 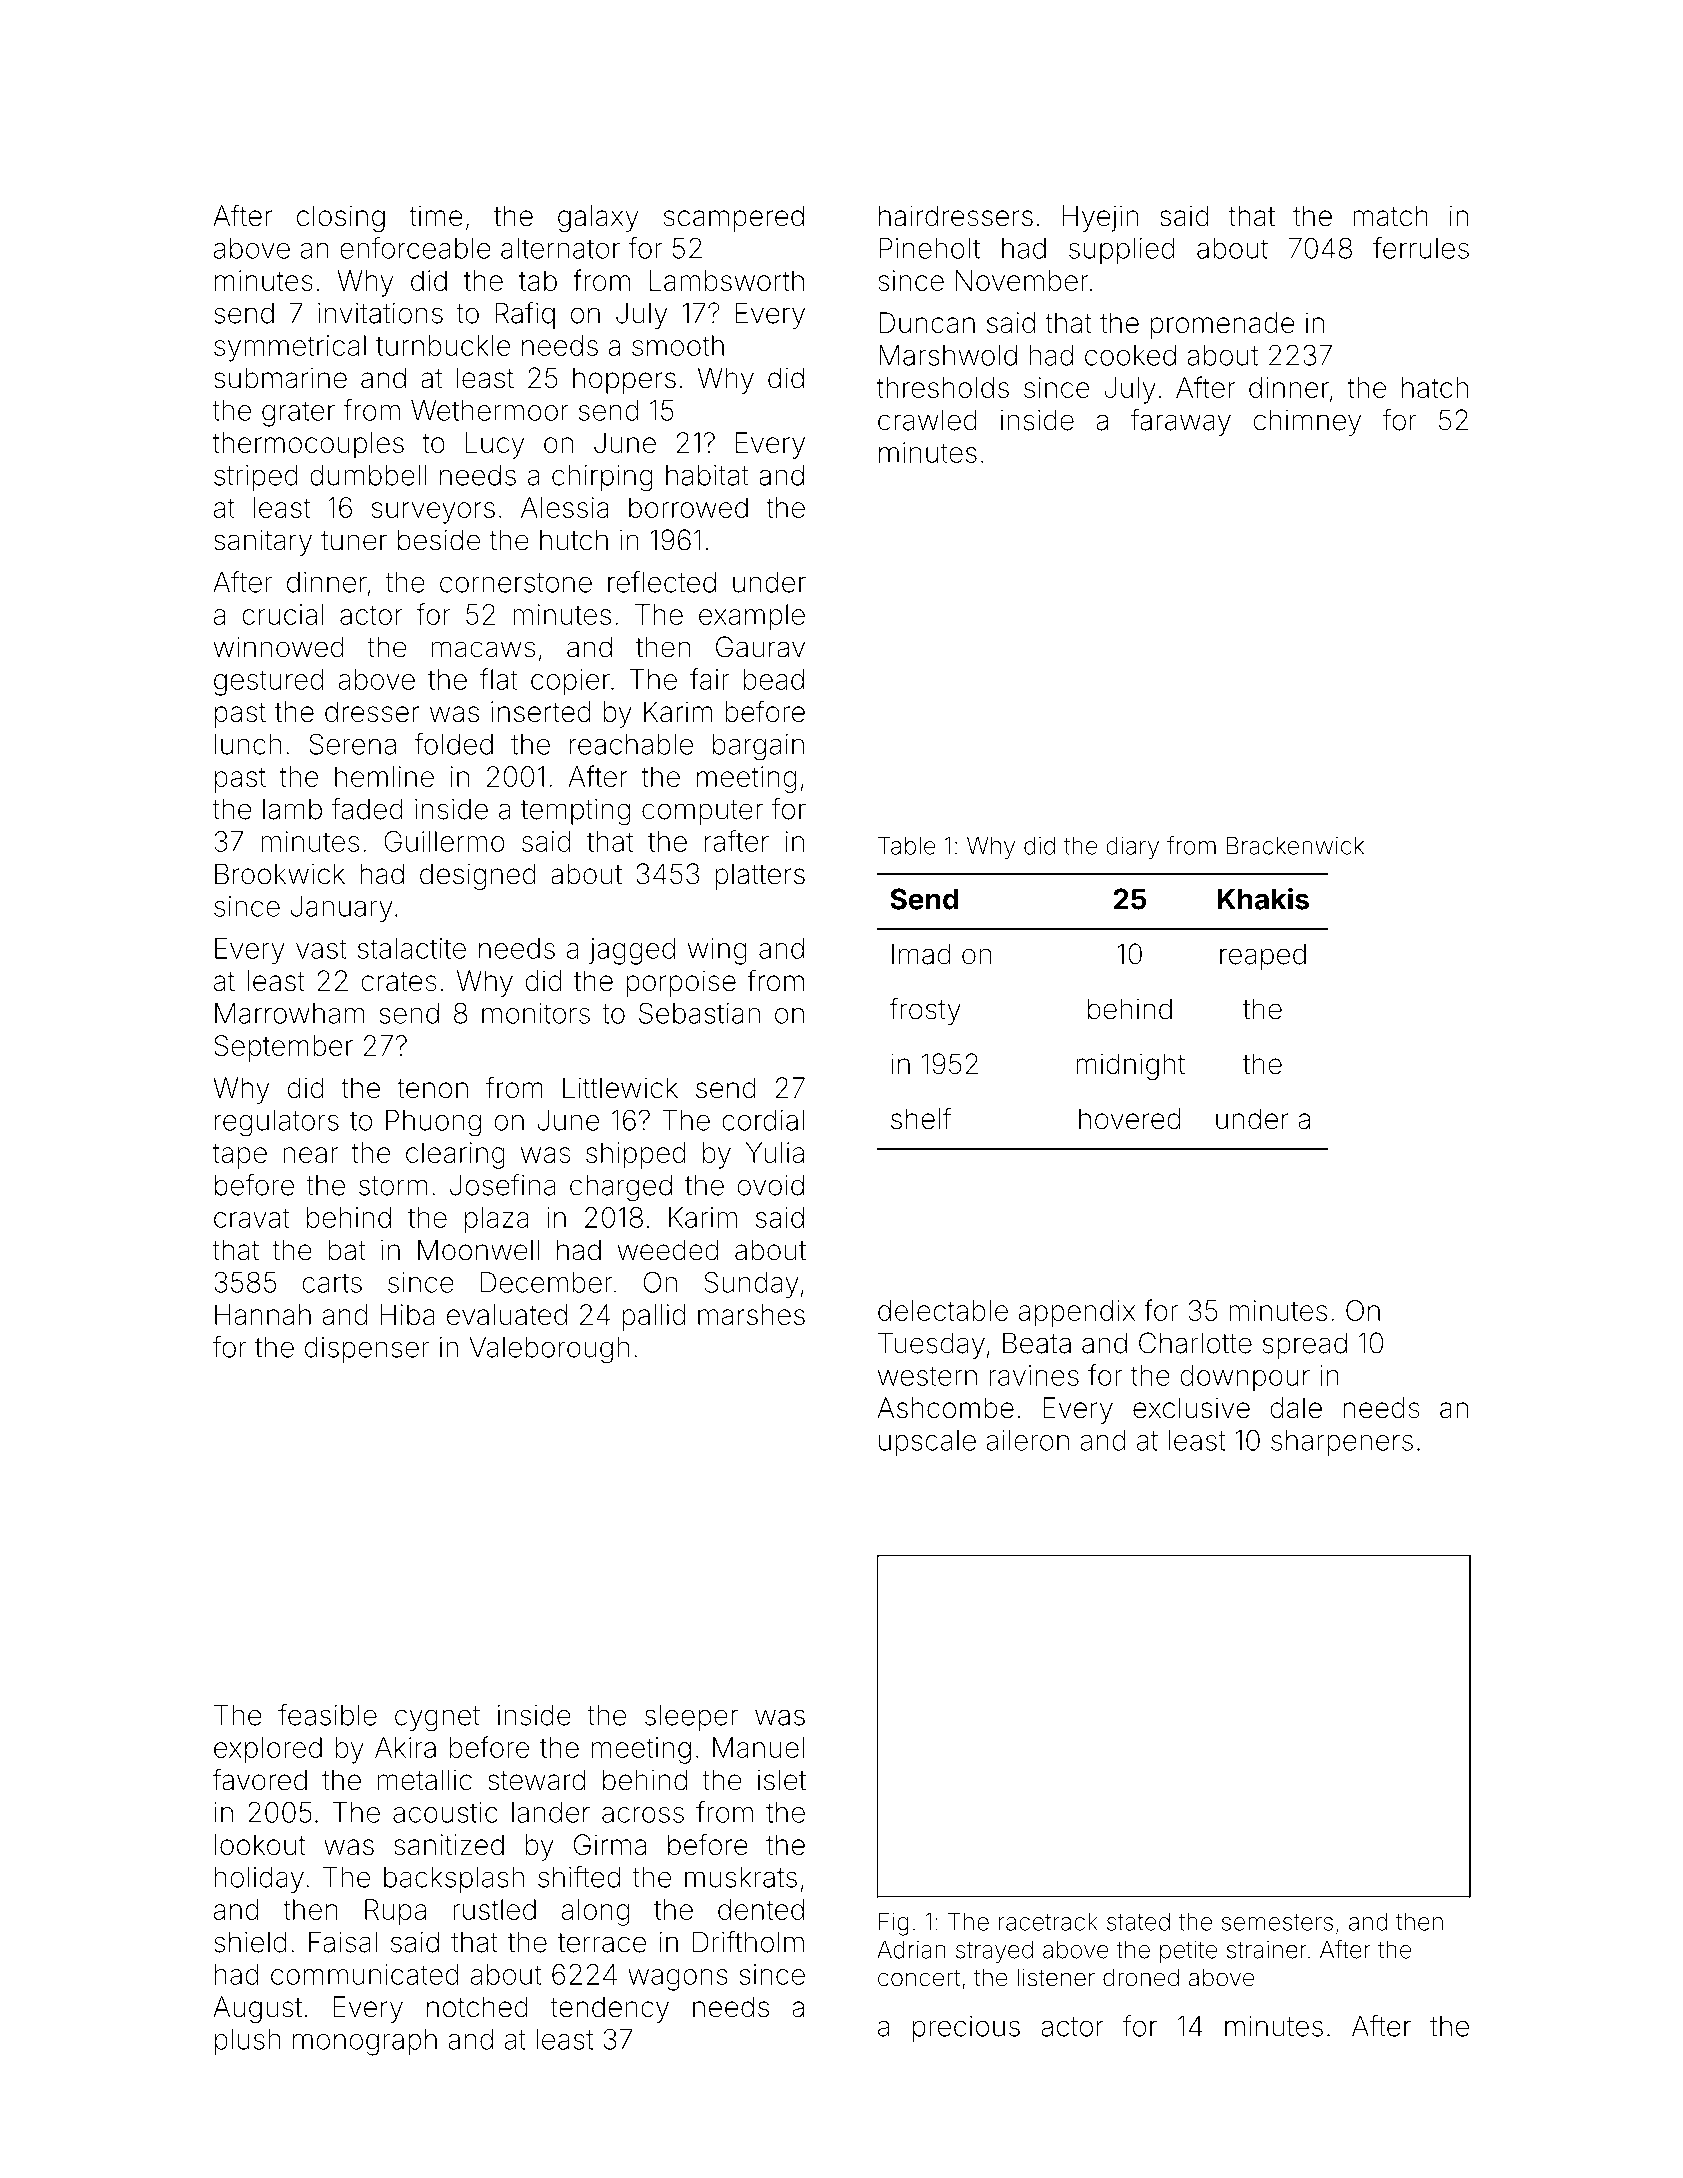 What do you see at coordinates (699, 1013) in the screenshot?
I see `Sebastian` at bounding box center [699, 1013].
